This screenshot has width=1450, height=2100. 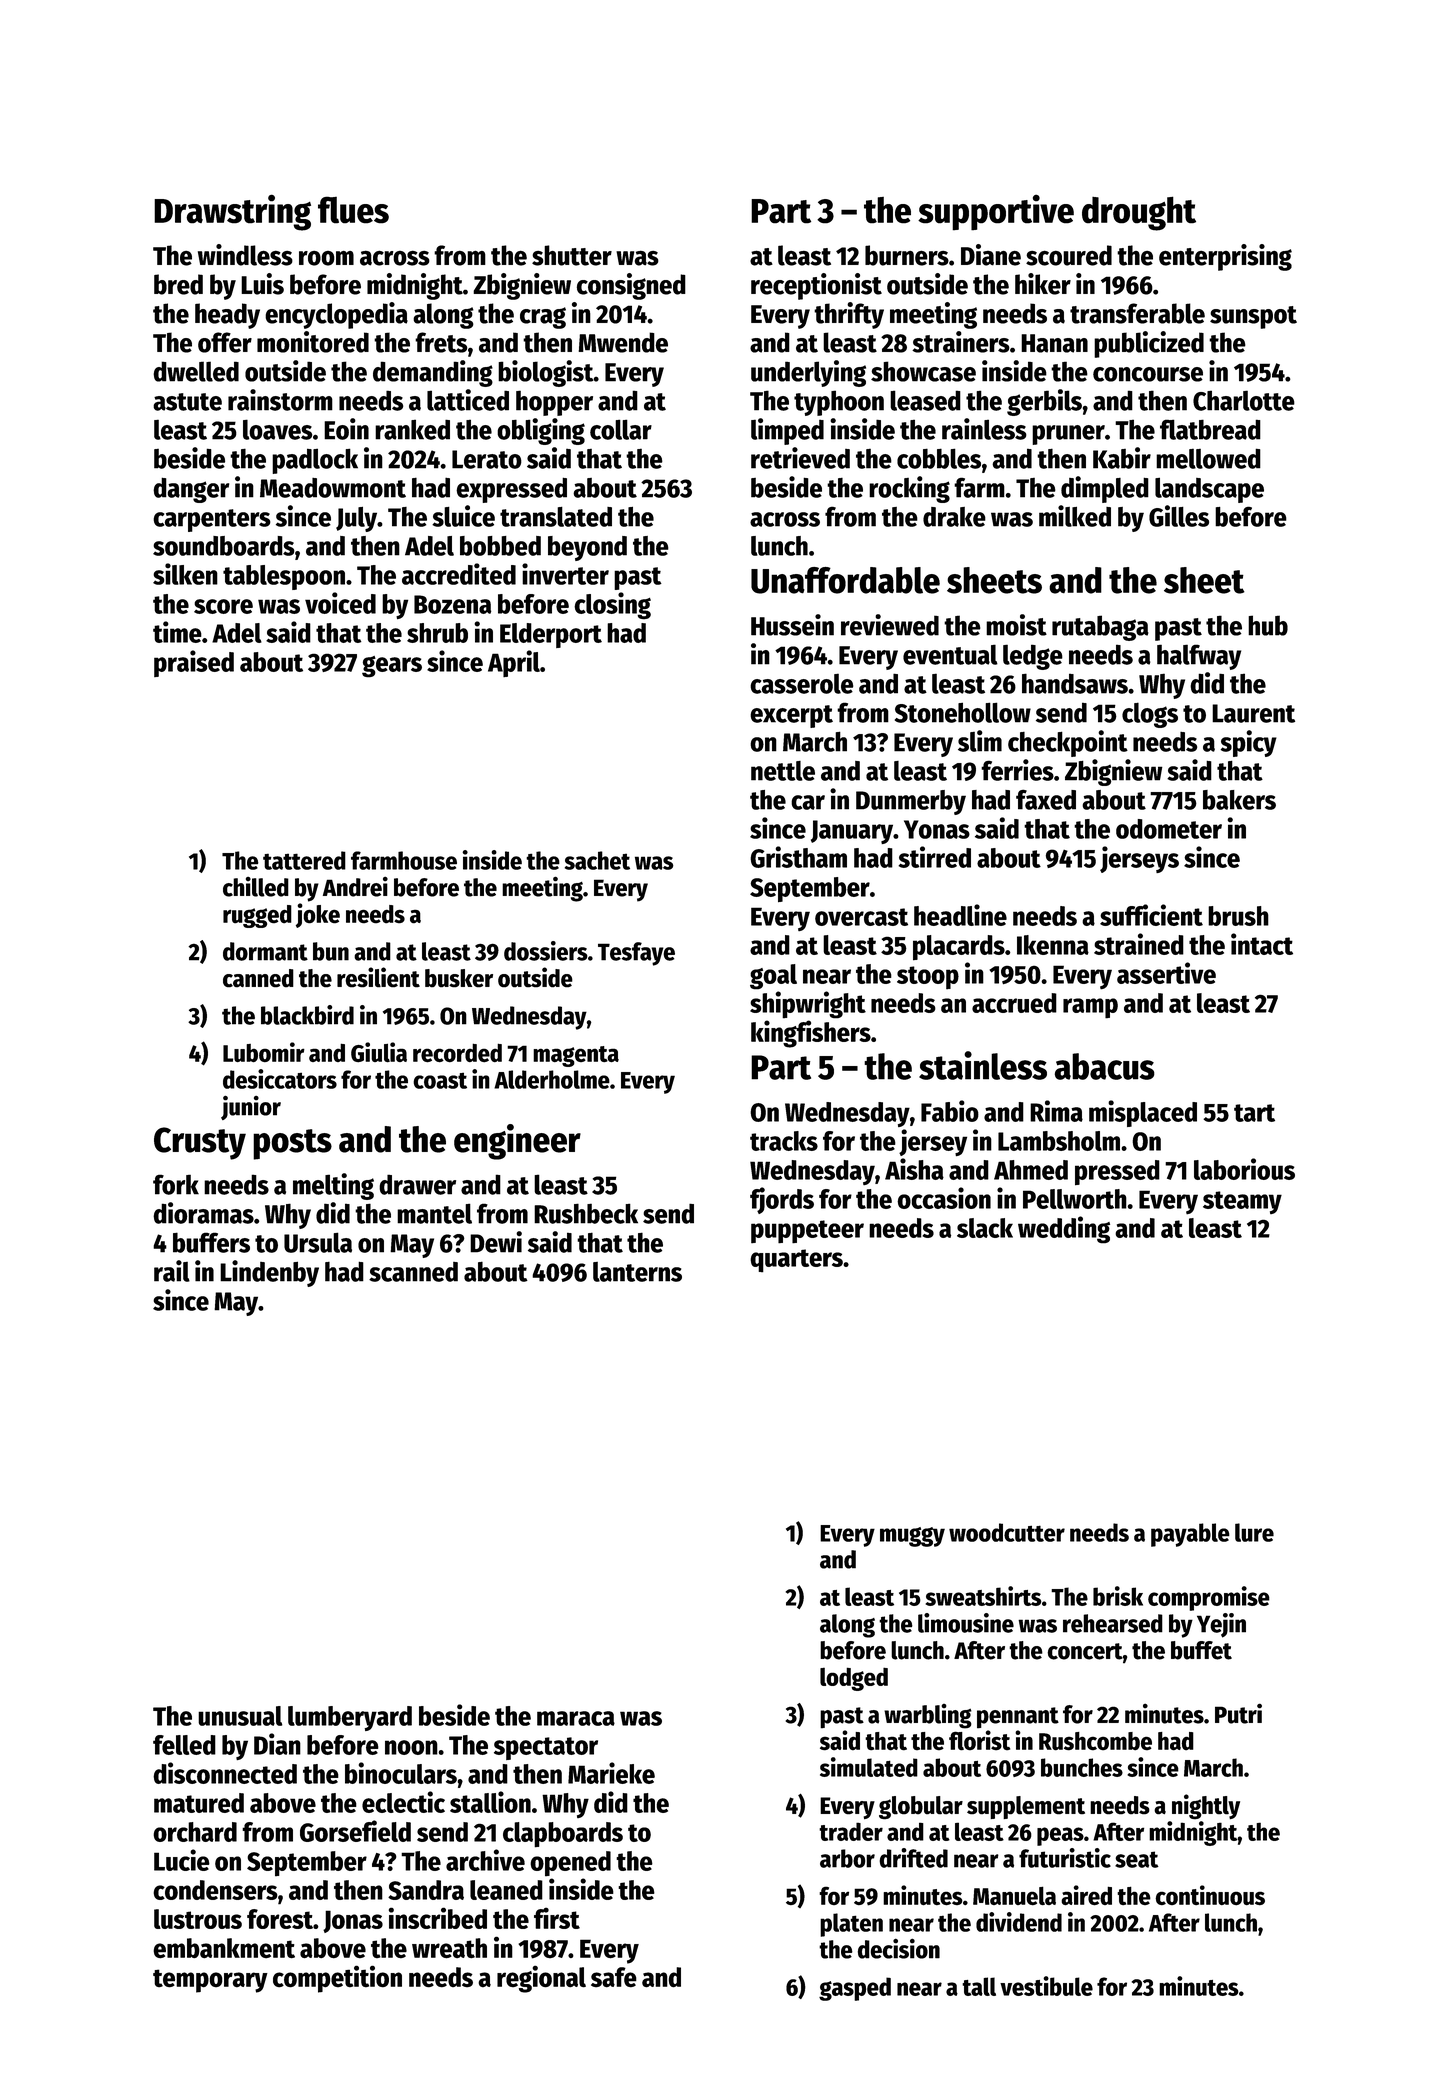 I want to click on sachet, so click(x=597, y=860).
